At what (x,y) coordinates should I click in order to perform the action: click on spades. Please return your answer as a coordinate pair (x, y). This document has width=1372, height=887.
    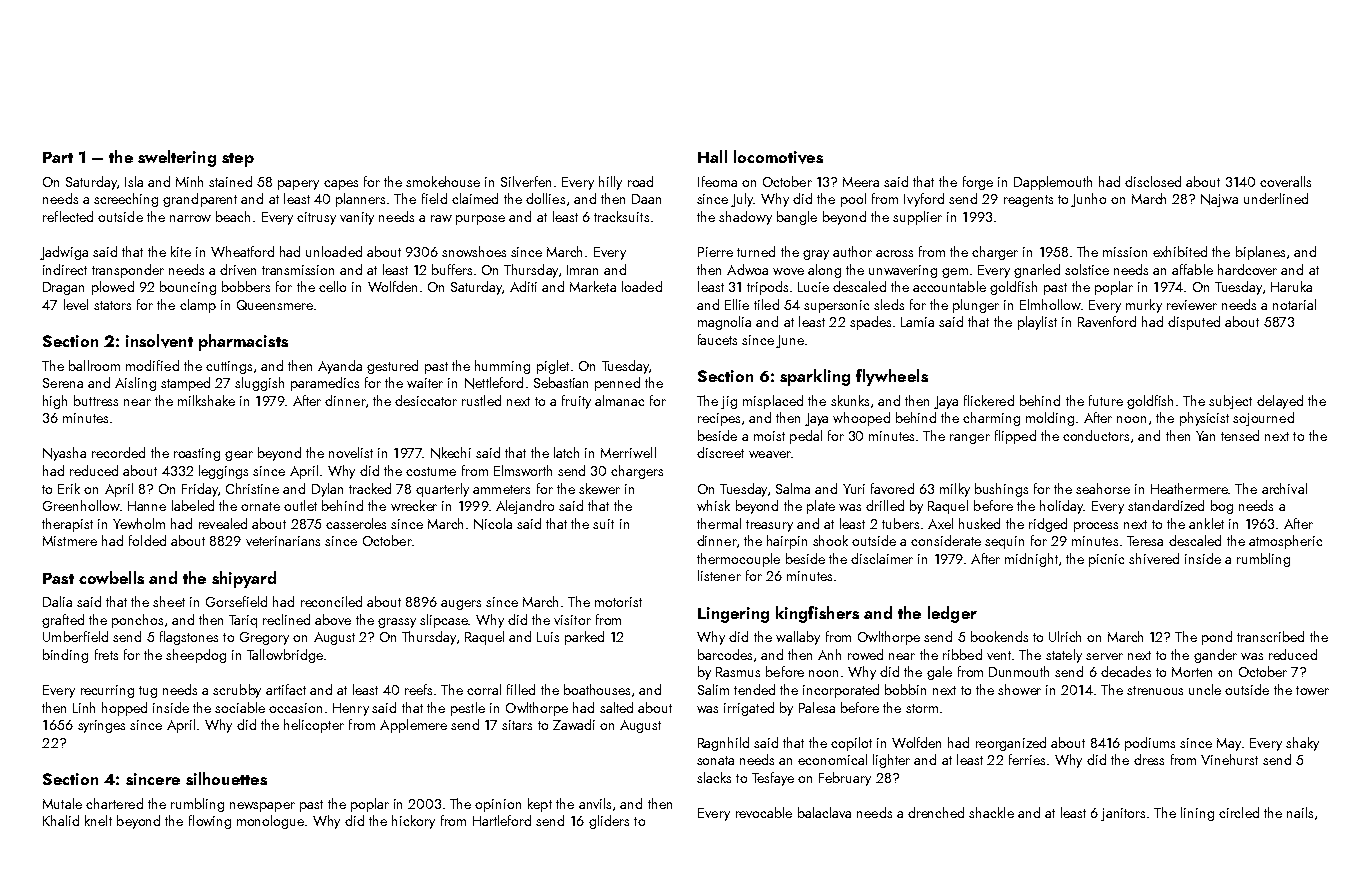
    Looking at the image, I should click on (870, 323).
